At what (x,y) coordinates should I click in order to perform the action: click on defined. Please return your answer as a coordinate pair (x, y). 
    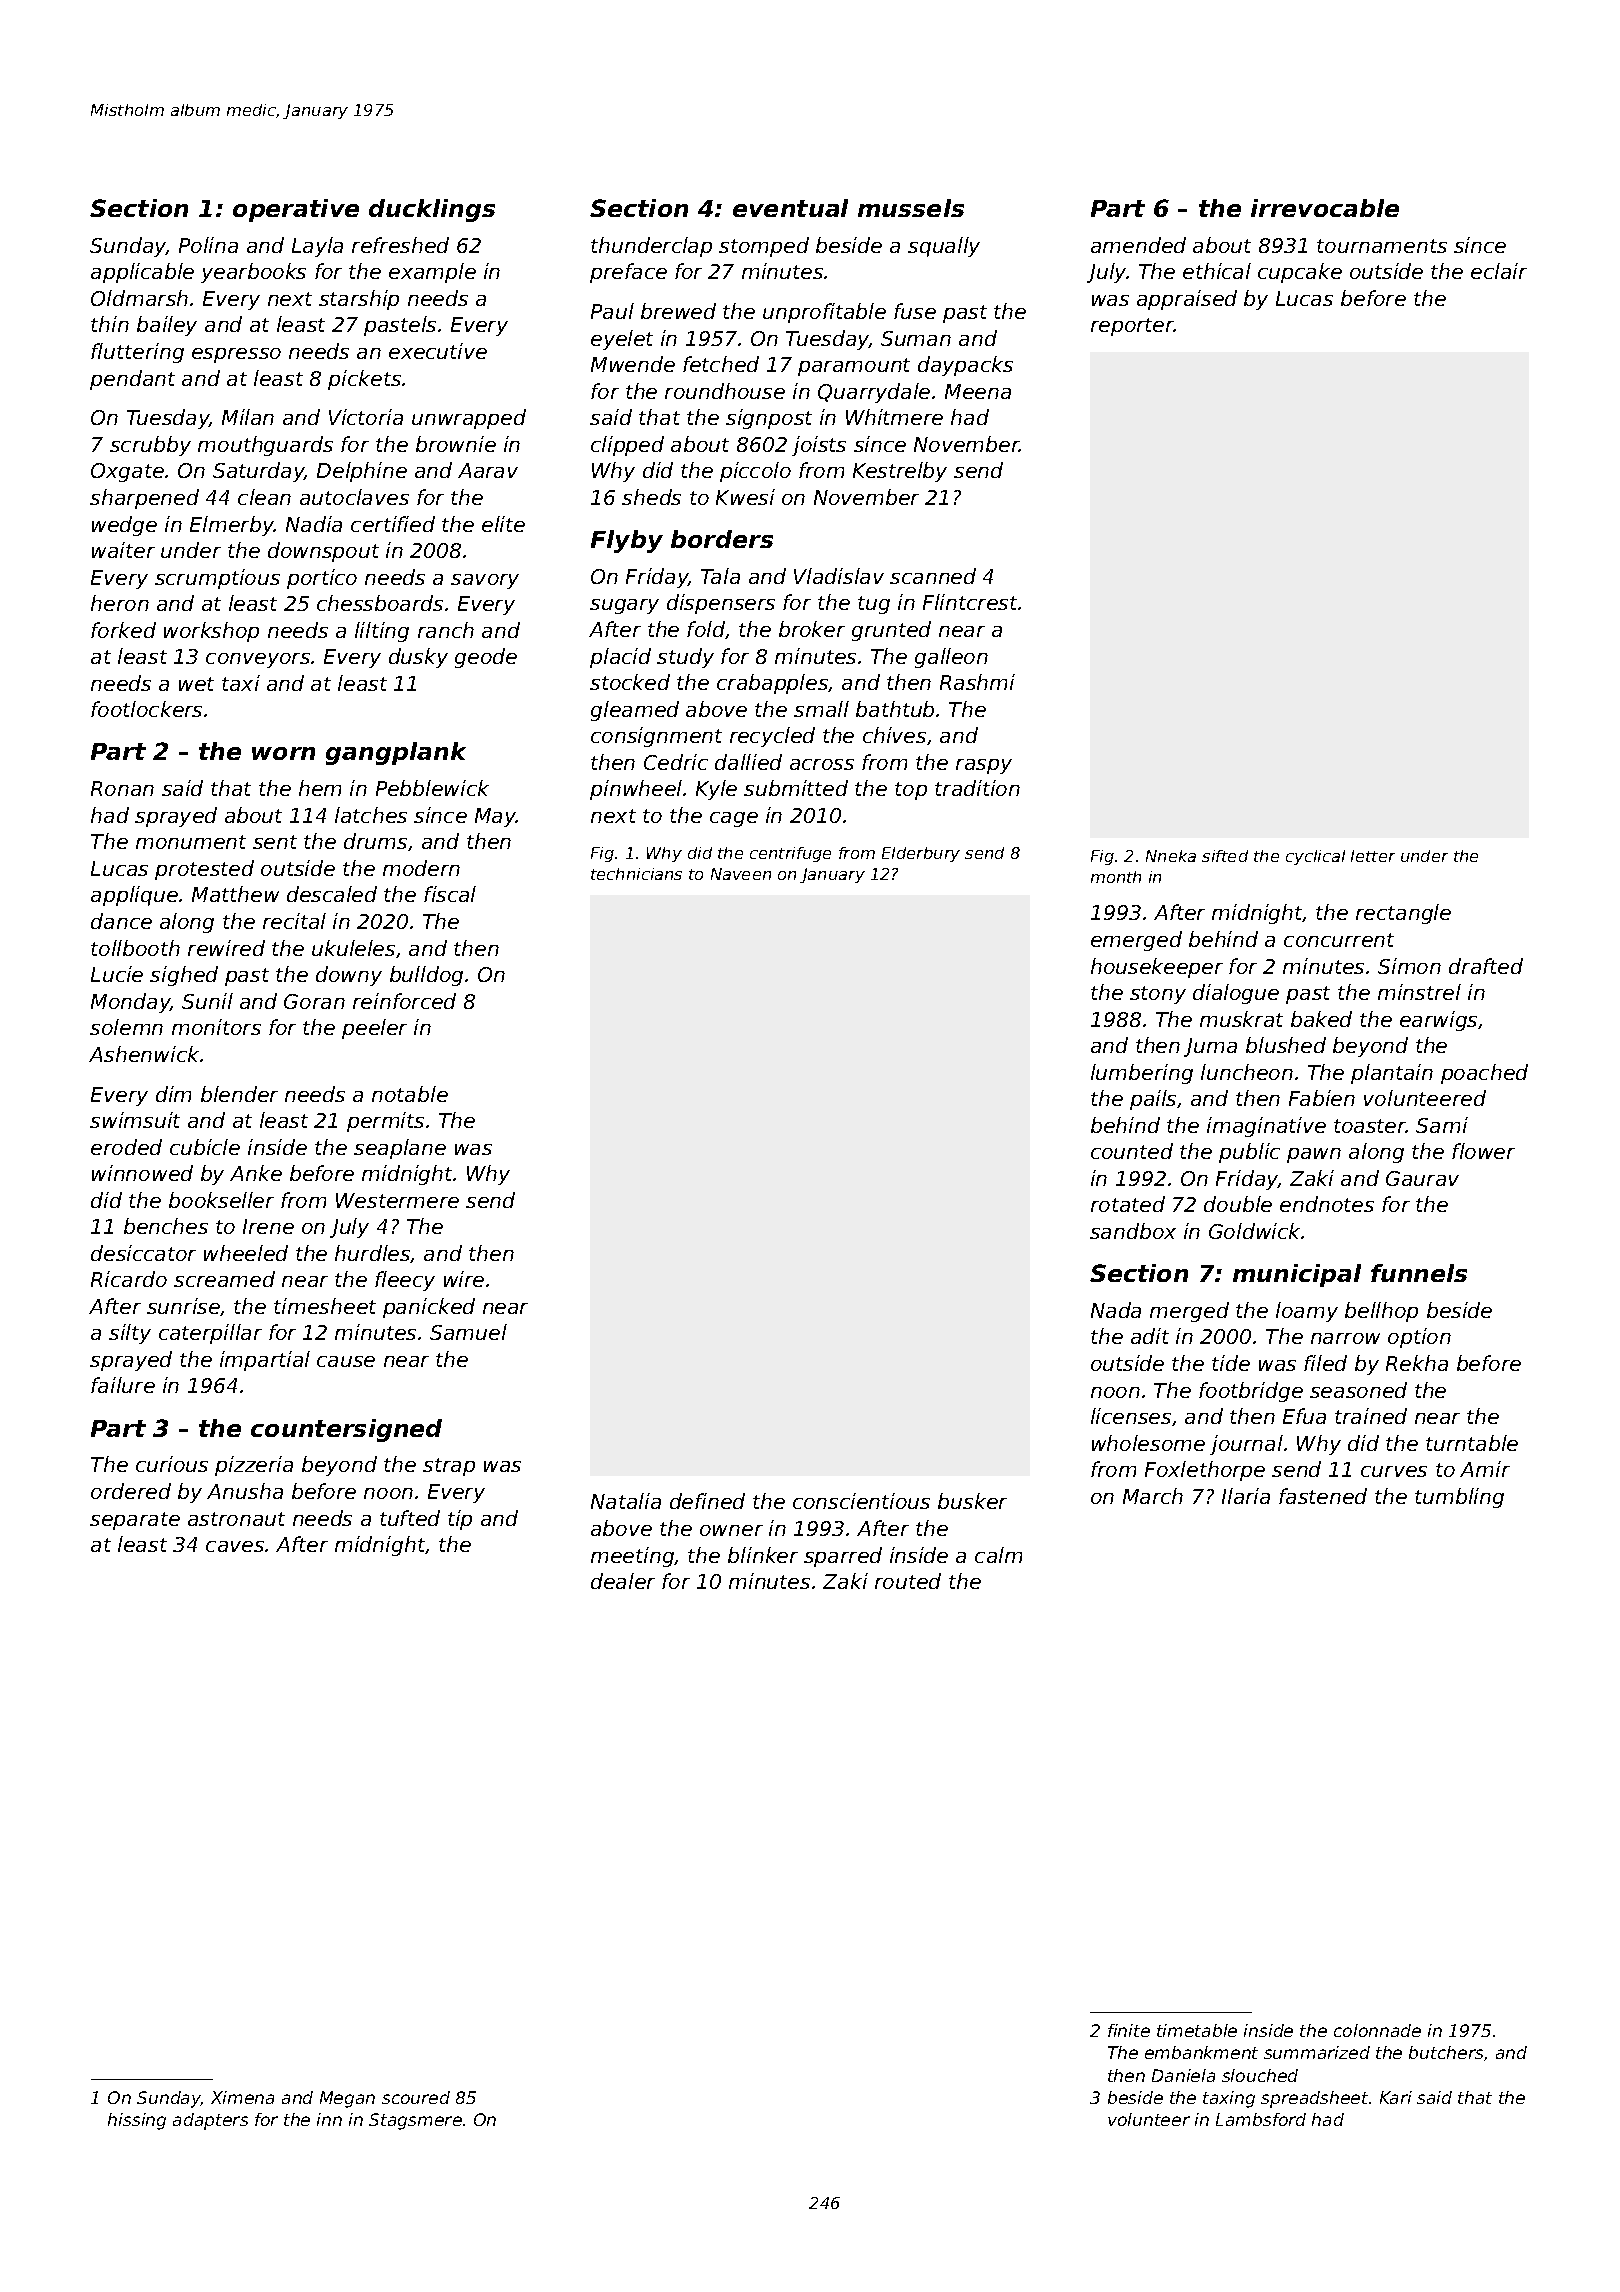
    Looking at the image, I should click on (707, 1501).
